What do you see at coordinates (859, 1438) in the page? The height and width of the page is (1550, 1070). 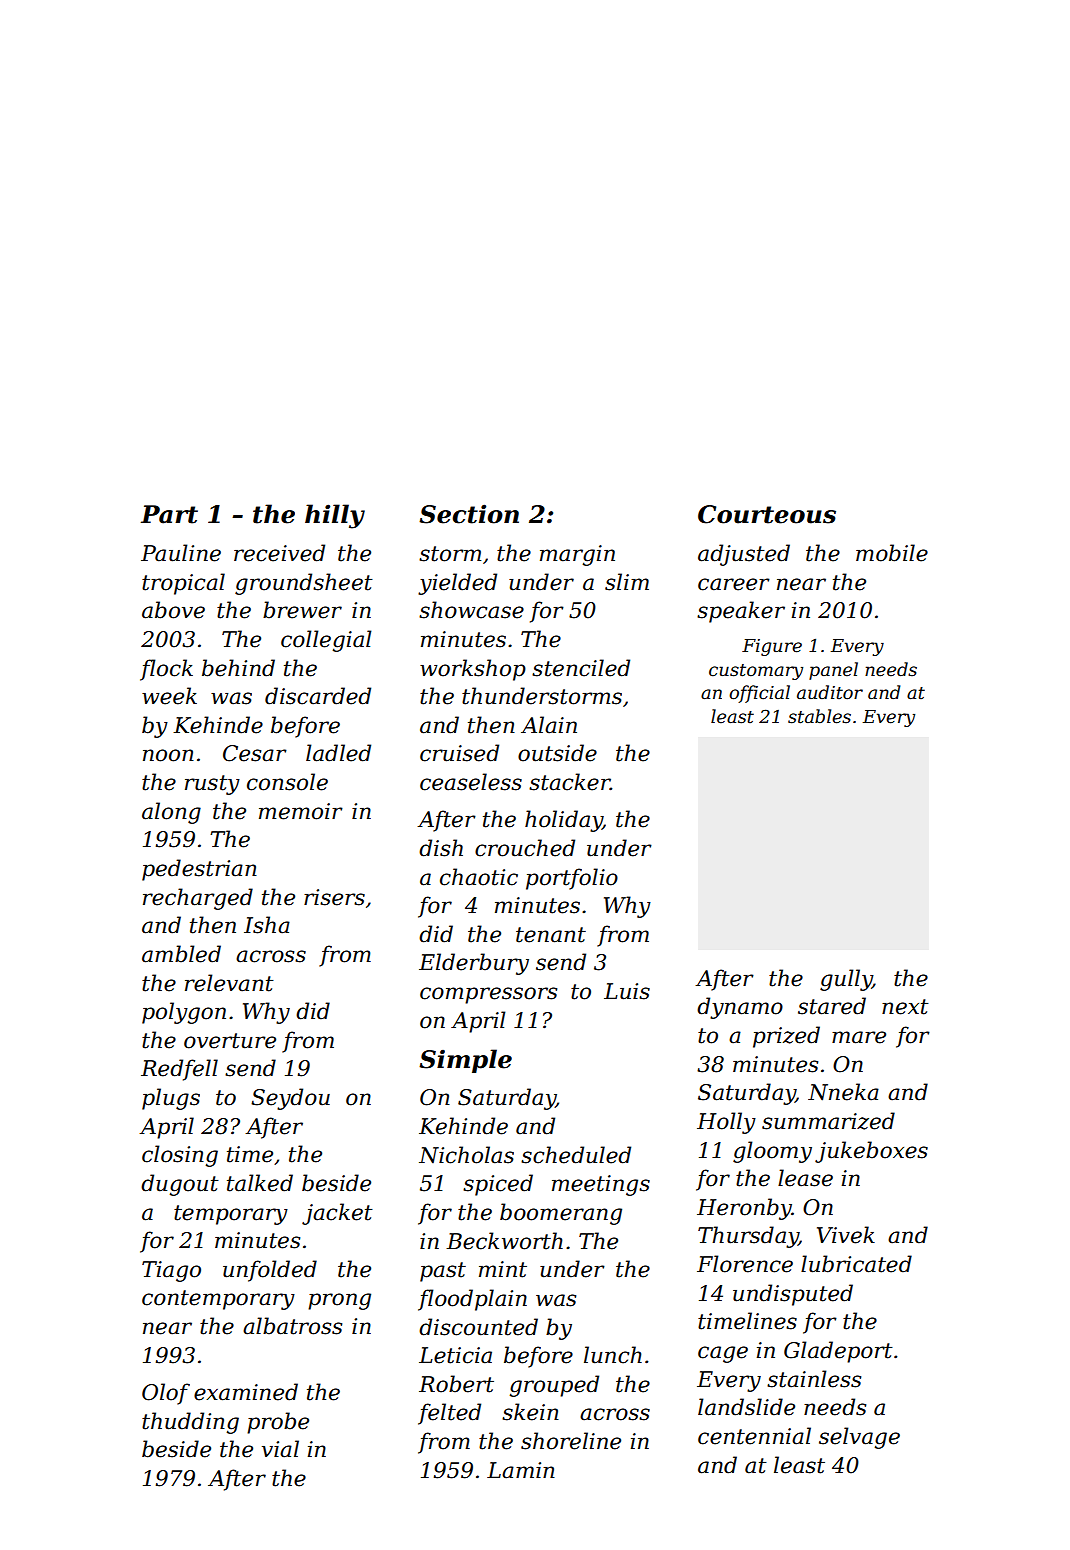 I see `selvage` at bounding box center [859, 1438].
